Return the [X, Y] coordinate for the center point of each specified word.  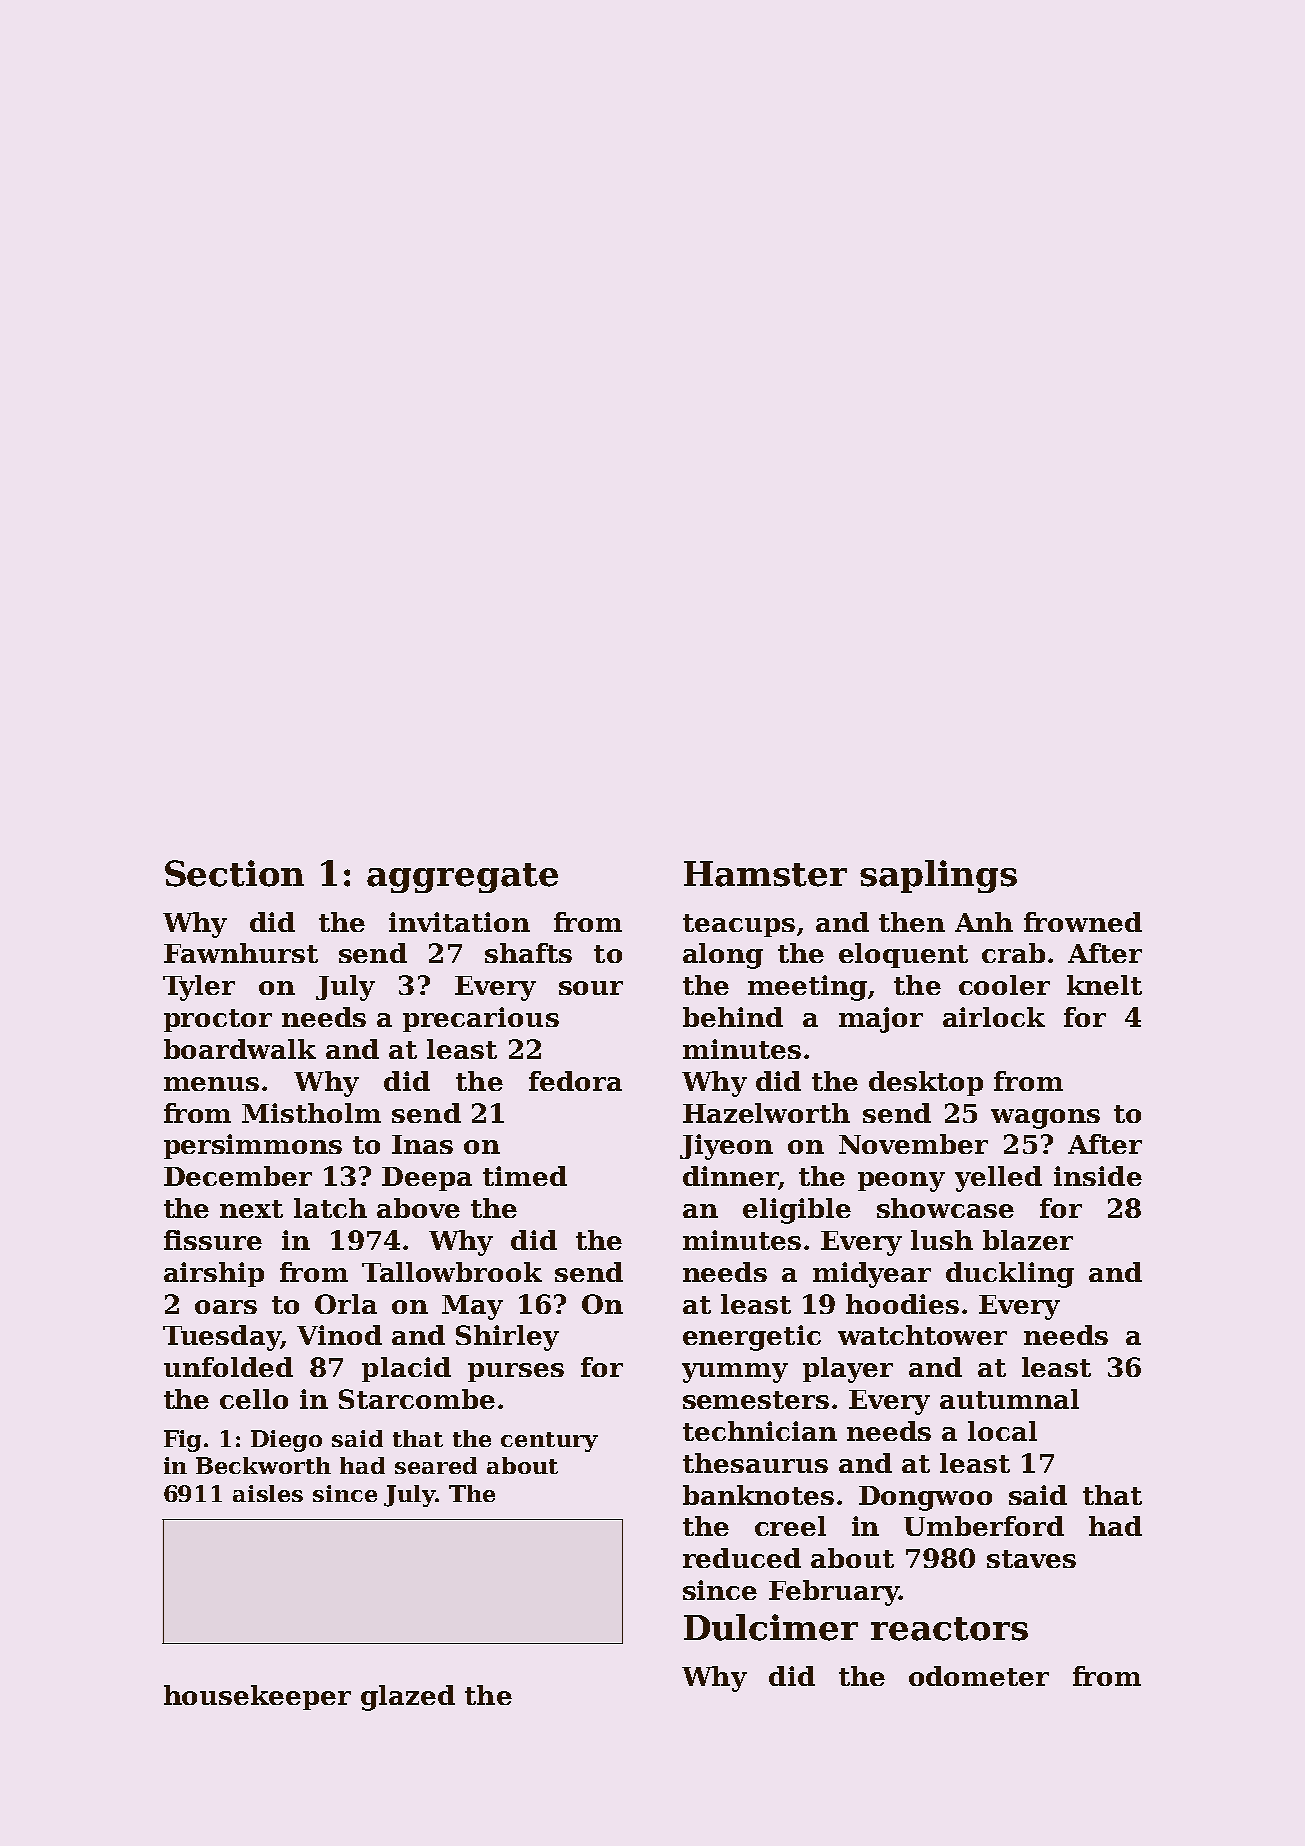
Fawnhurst [241, 953]
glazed [408, 1698]
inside [1098, 1176]
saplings [938, 876]
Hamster [765, 874]
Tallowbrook [452, 1272]
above [418, 1208]
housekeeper [257, 1697]
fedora [575, 1081]
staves [1031, 1559]
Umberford [984, 1526]
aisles [268, 1493]
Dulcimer [771, 1627]
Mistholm [311, 1113]
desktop [926, 1083]
